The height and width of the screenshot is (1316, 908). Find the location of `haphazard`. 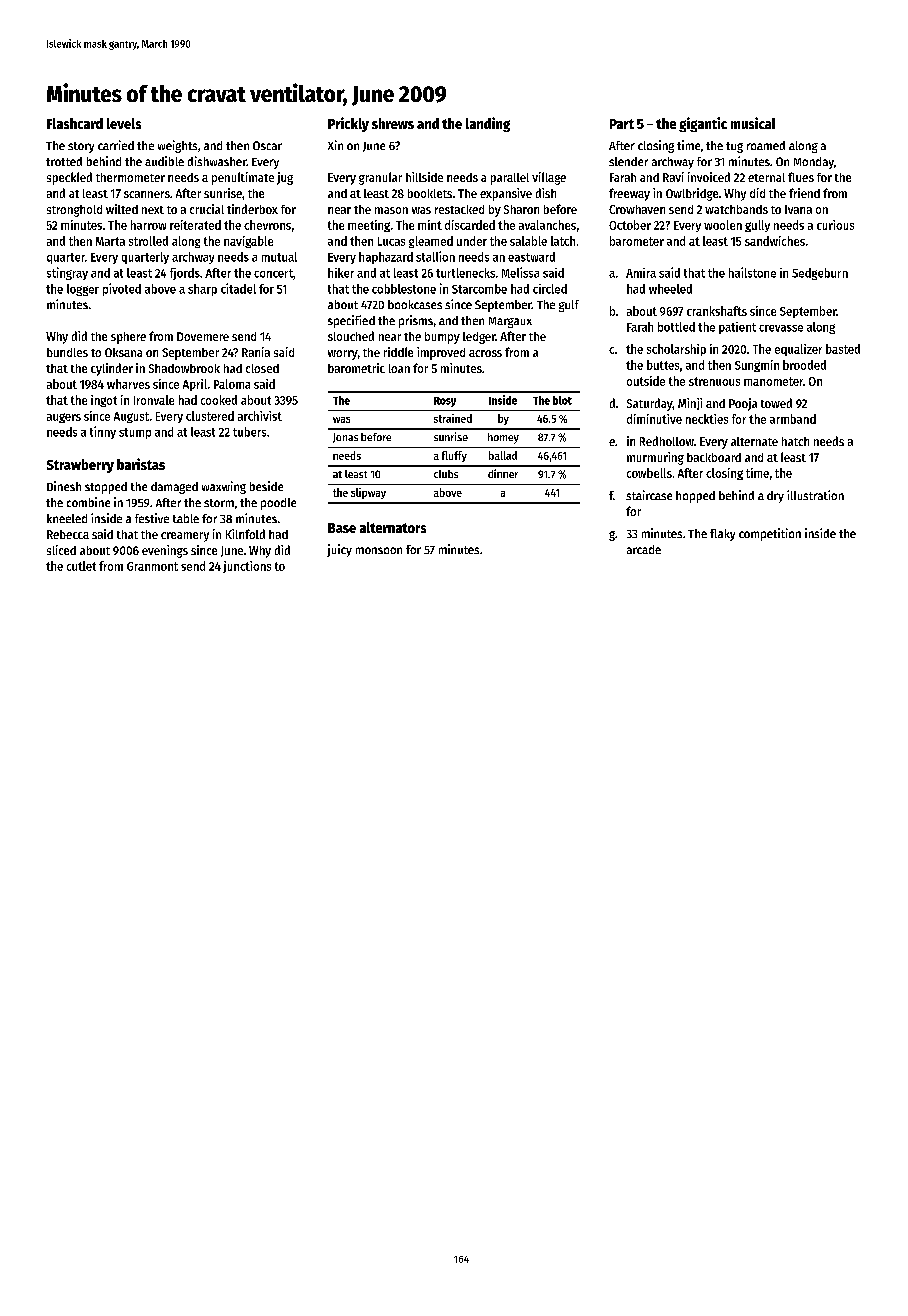

haphazard is located at coordinates (386, 258).
